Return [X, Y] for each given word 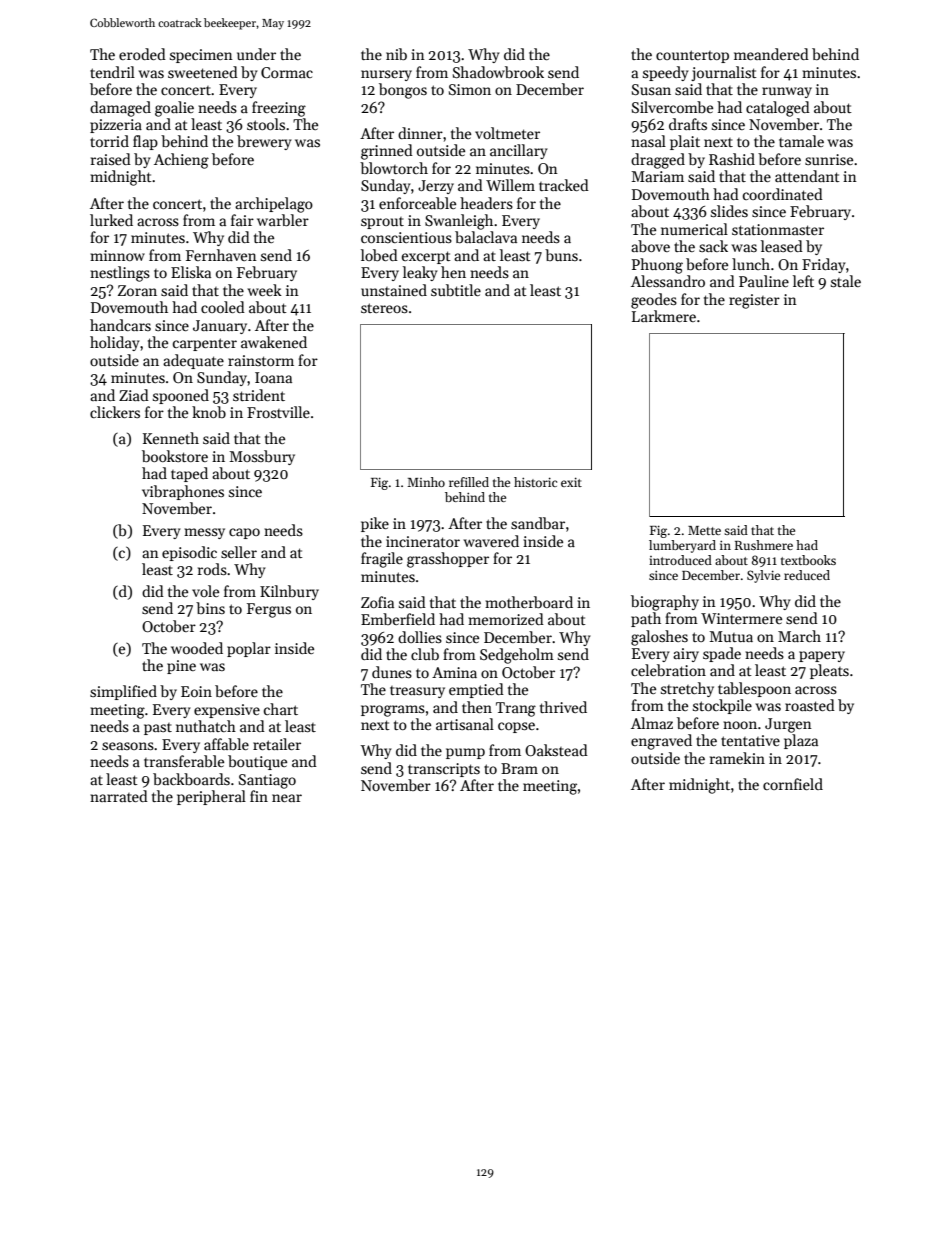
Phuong [657, 266]
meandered [771, 54]
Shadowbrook [498, 72]
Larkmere [664, 316]
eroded [142, 54]
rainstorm [261, 360]
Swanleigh [459, 222]
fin [259, 796]
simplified [123, 692]
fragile [382, 560]
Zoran [137, 290]
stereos [384, 308]
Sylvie [763, 576]
